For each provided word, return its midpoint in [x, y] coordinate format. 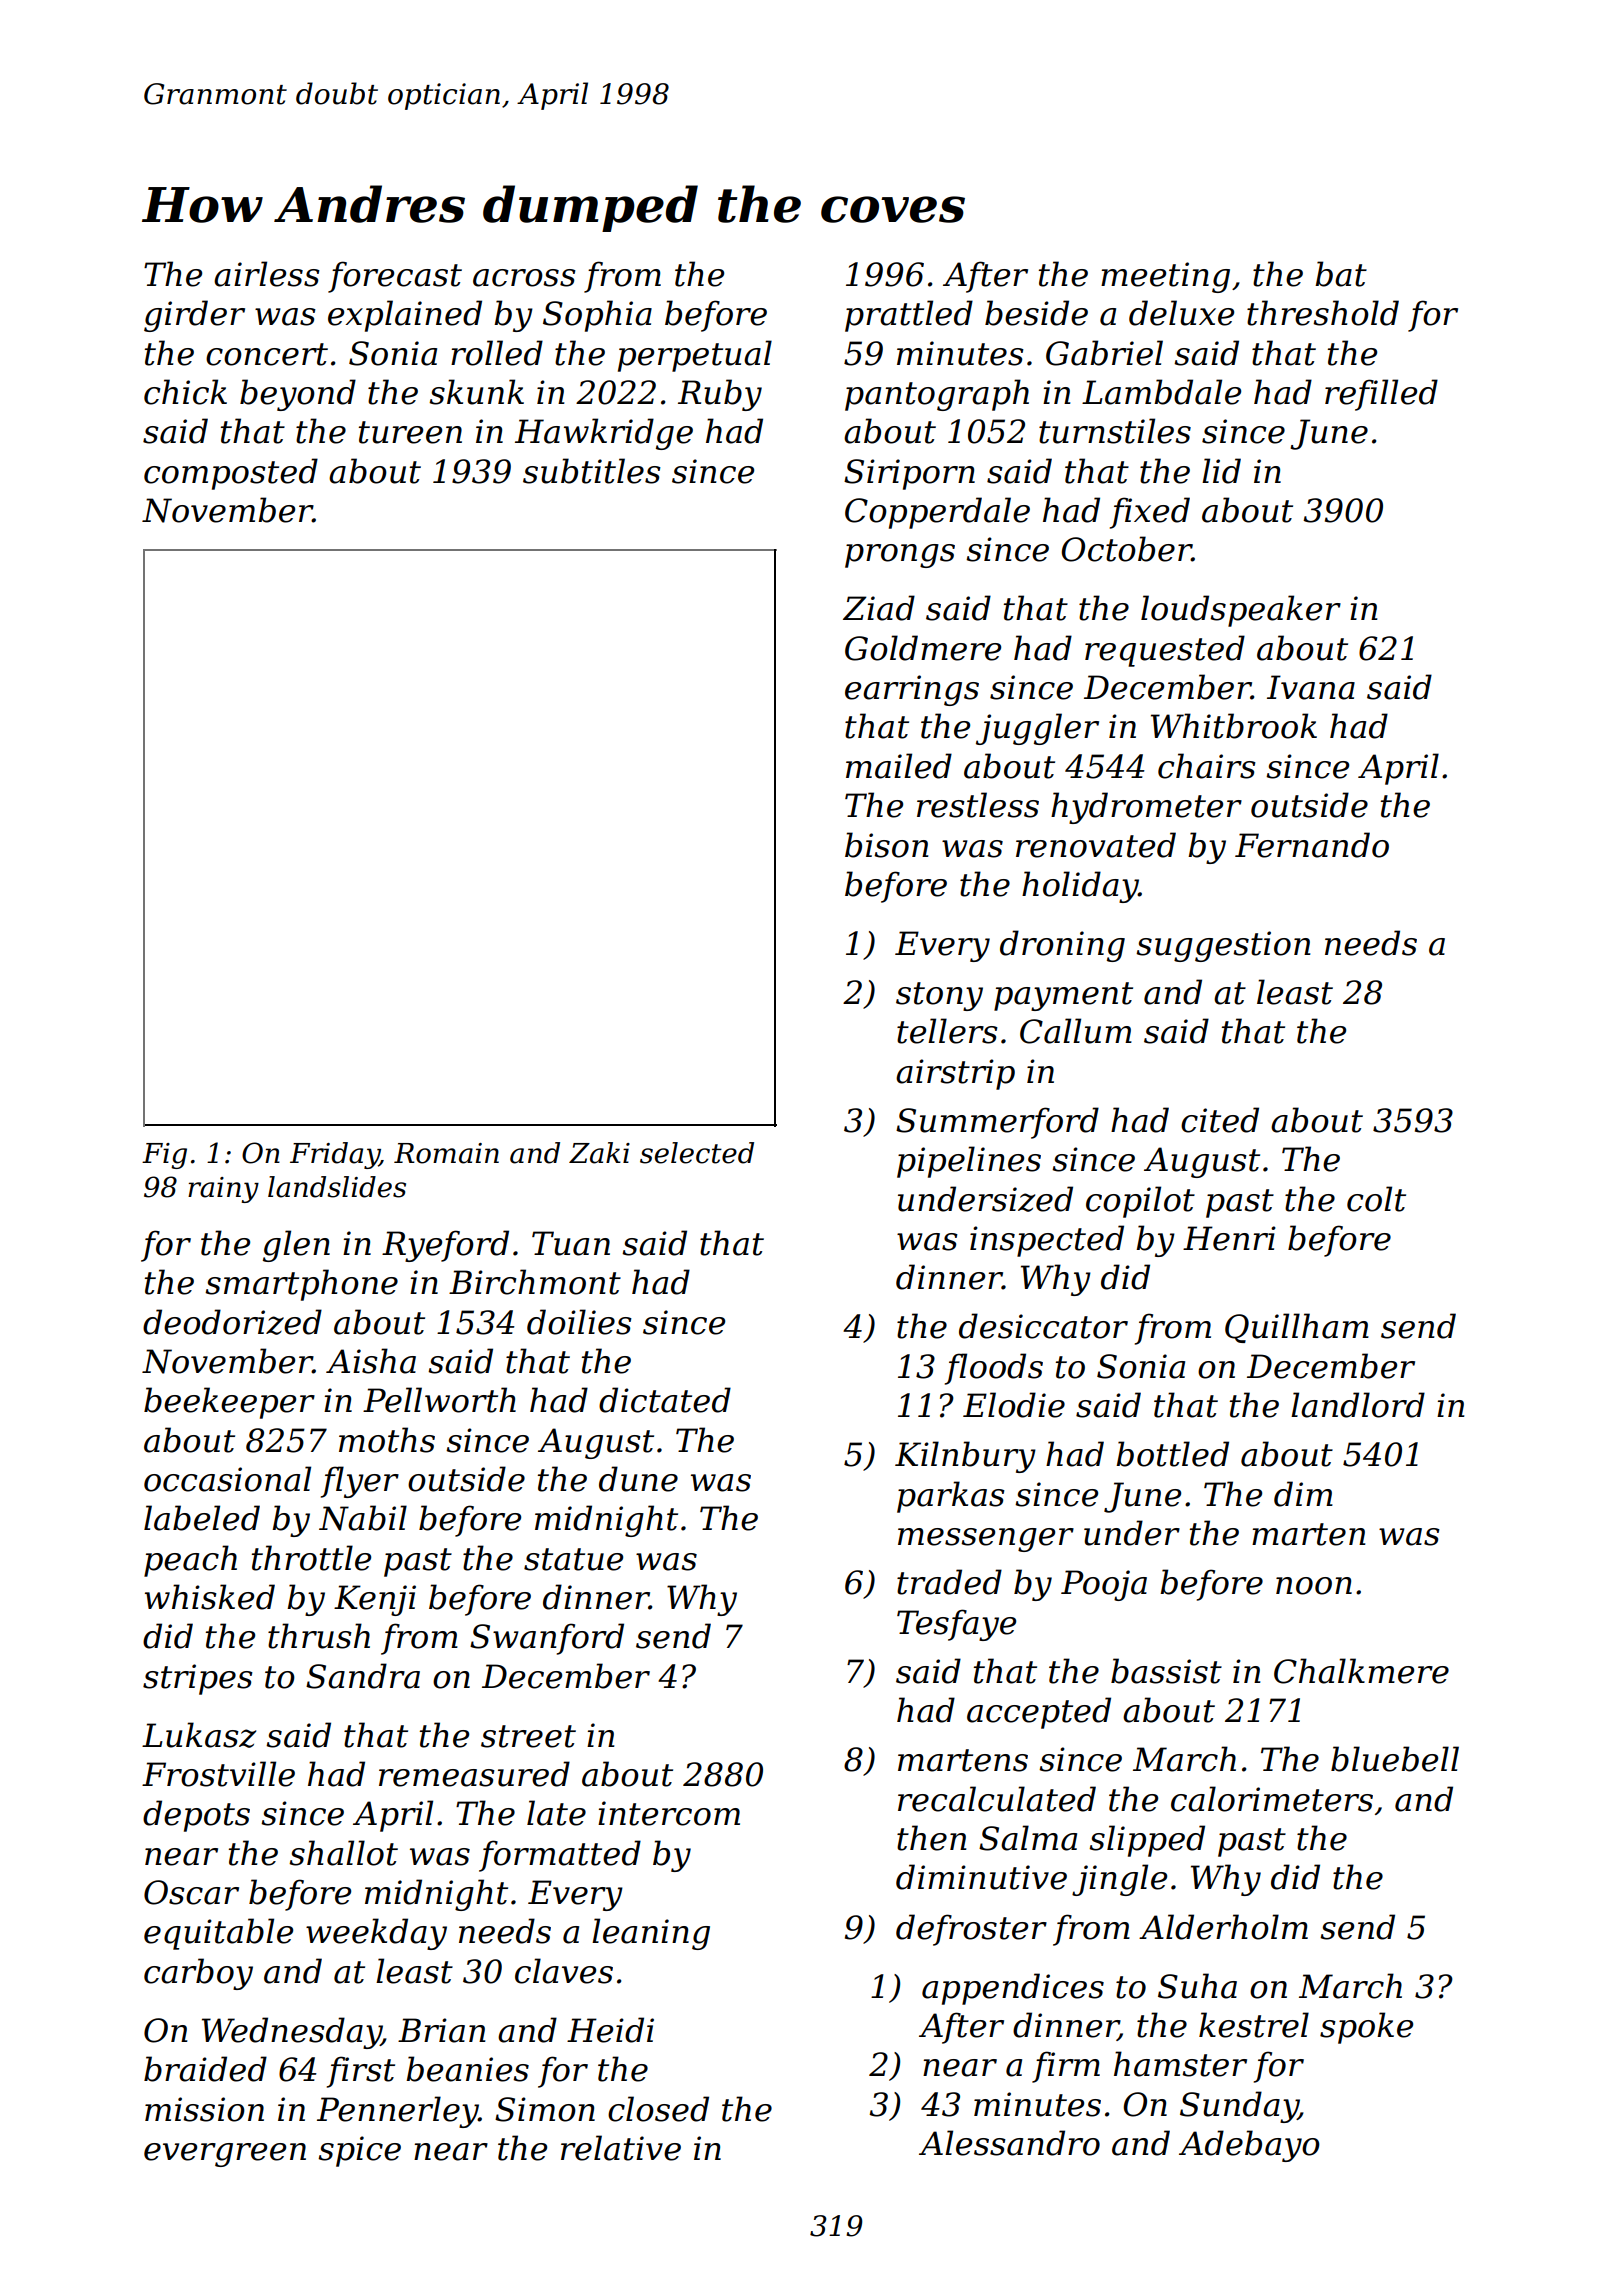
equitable [218, 1934]
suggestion [1223, 946]
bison [886, 845]
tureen [410, 432]
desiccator [1043, 1326]
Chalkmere [1361, 1671]
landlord [1358, 1405]
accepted [1039, 1713]
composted [231, 474]
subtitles [592, 471]
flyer [360, 1482]
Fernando [1312, 845]
